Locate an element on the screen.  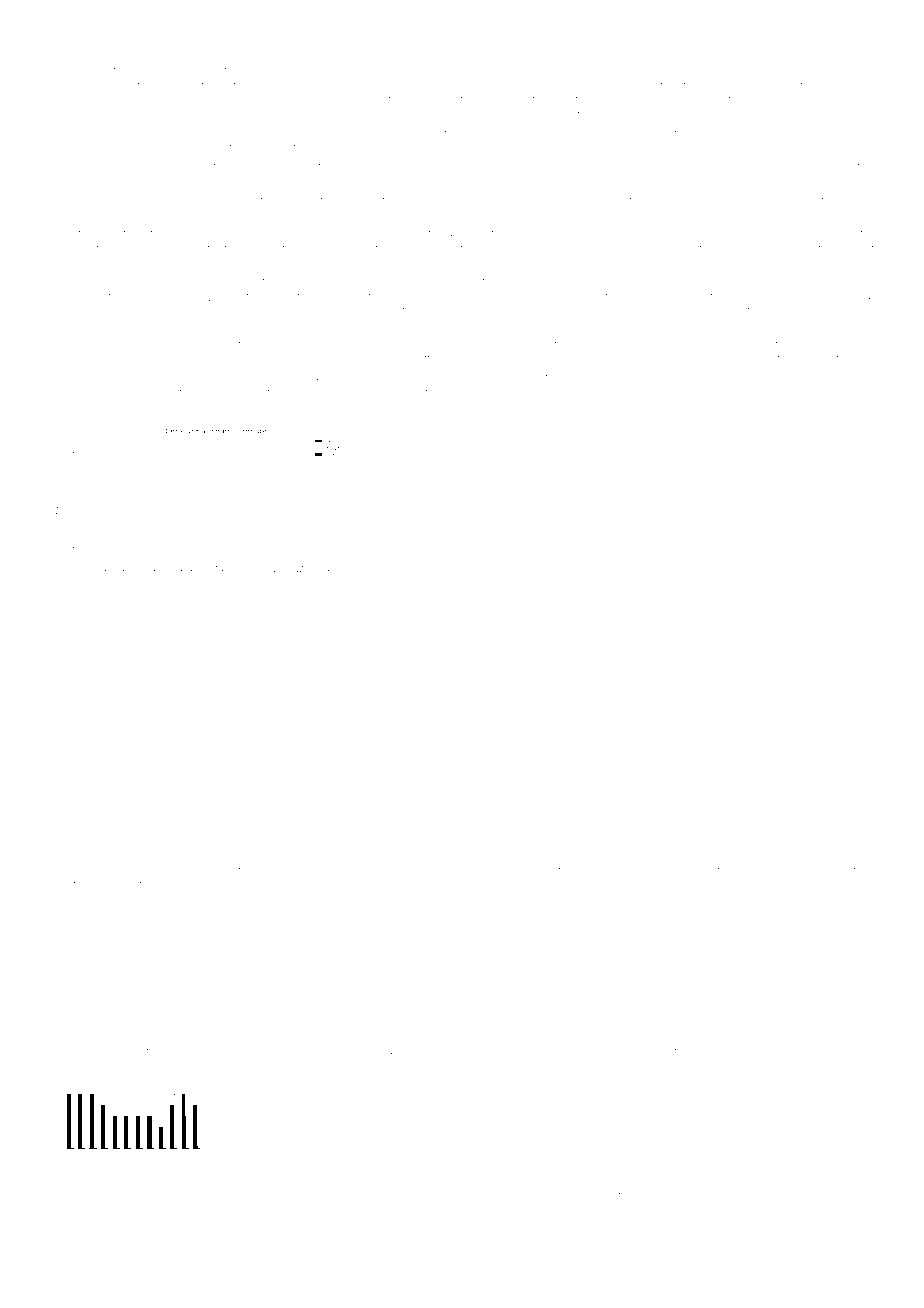
Dovehaven is located at coordinates (361, 870).
